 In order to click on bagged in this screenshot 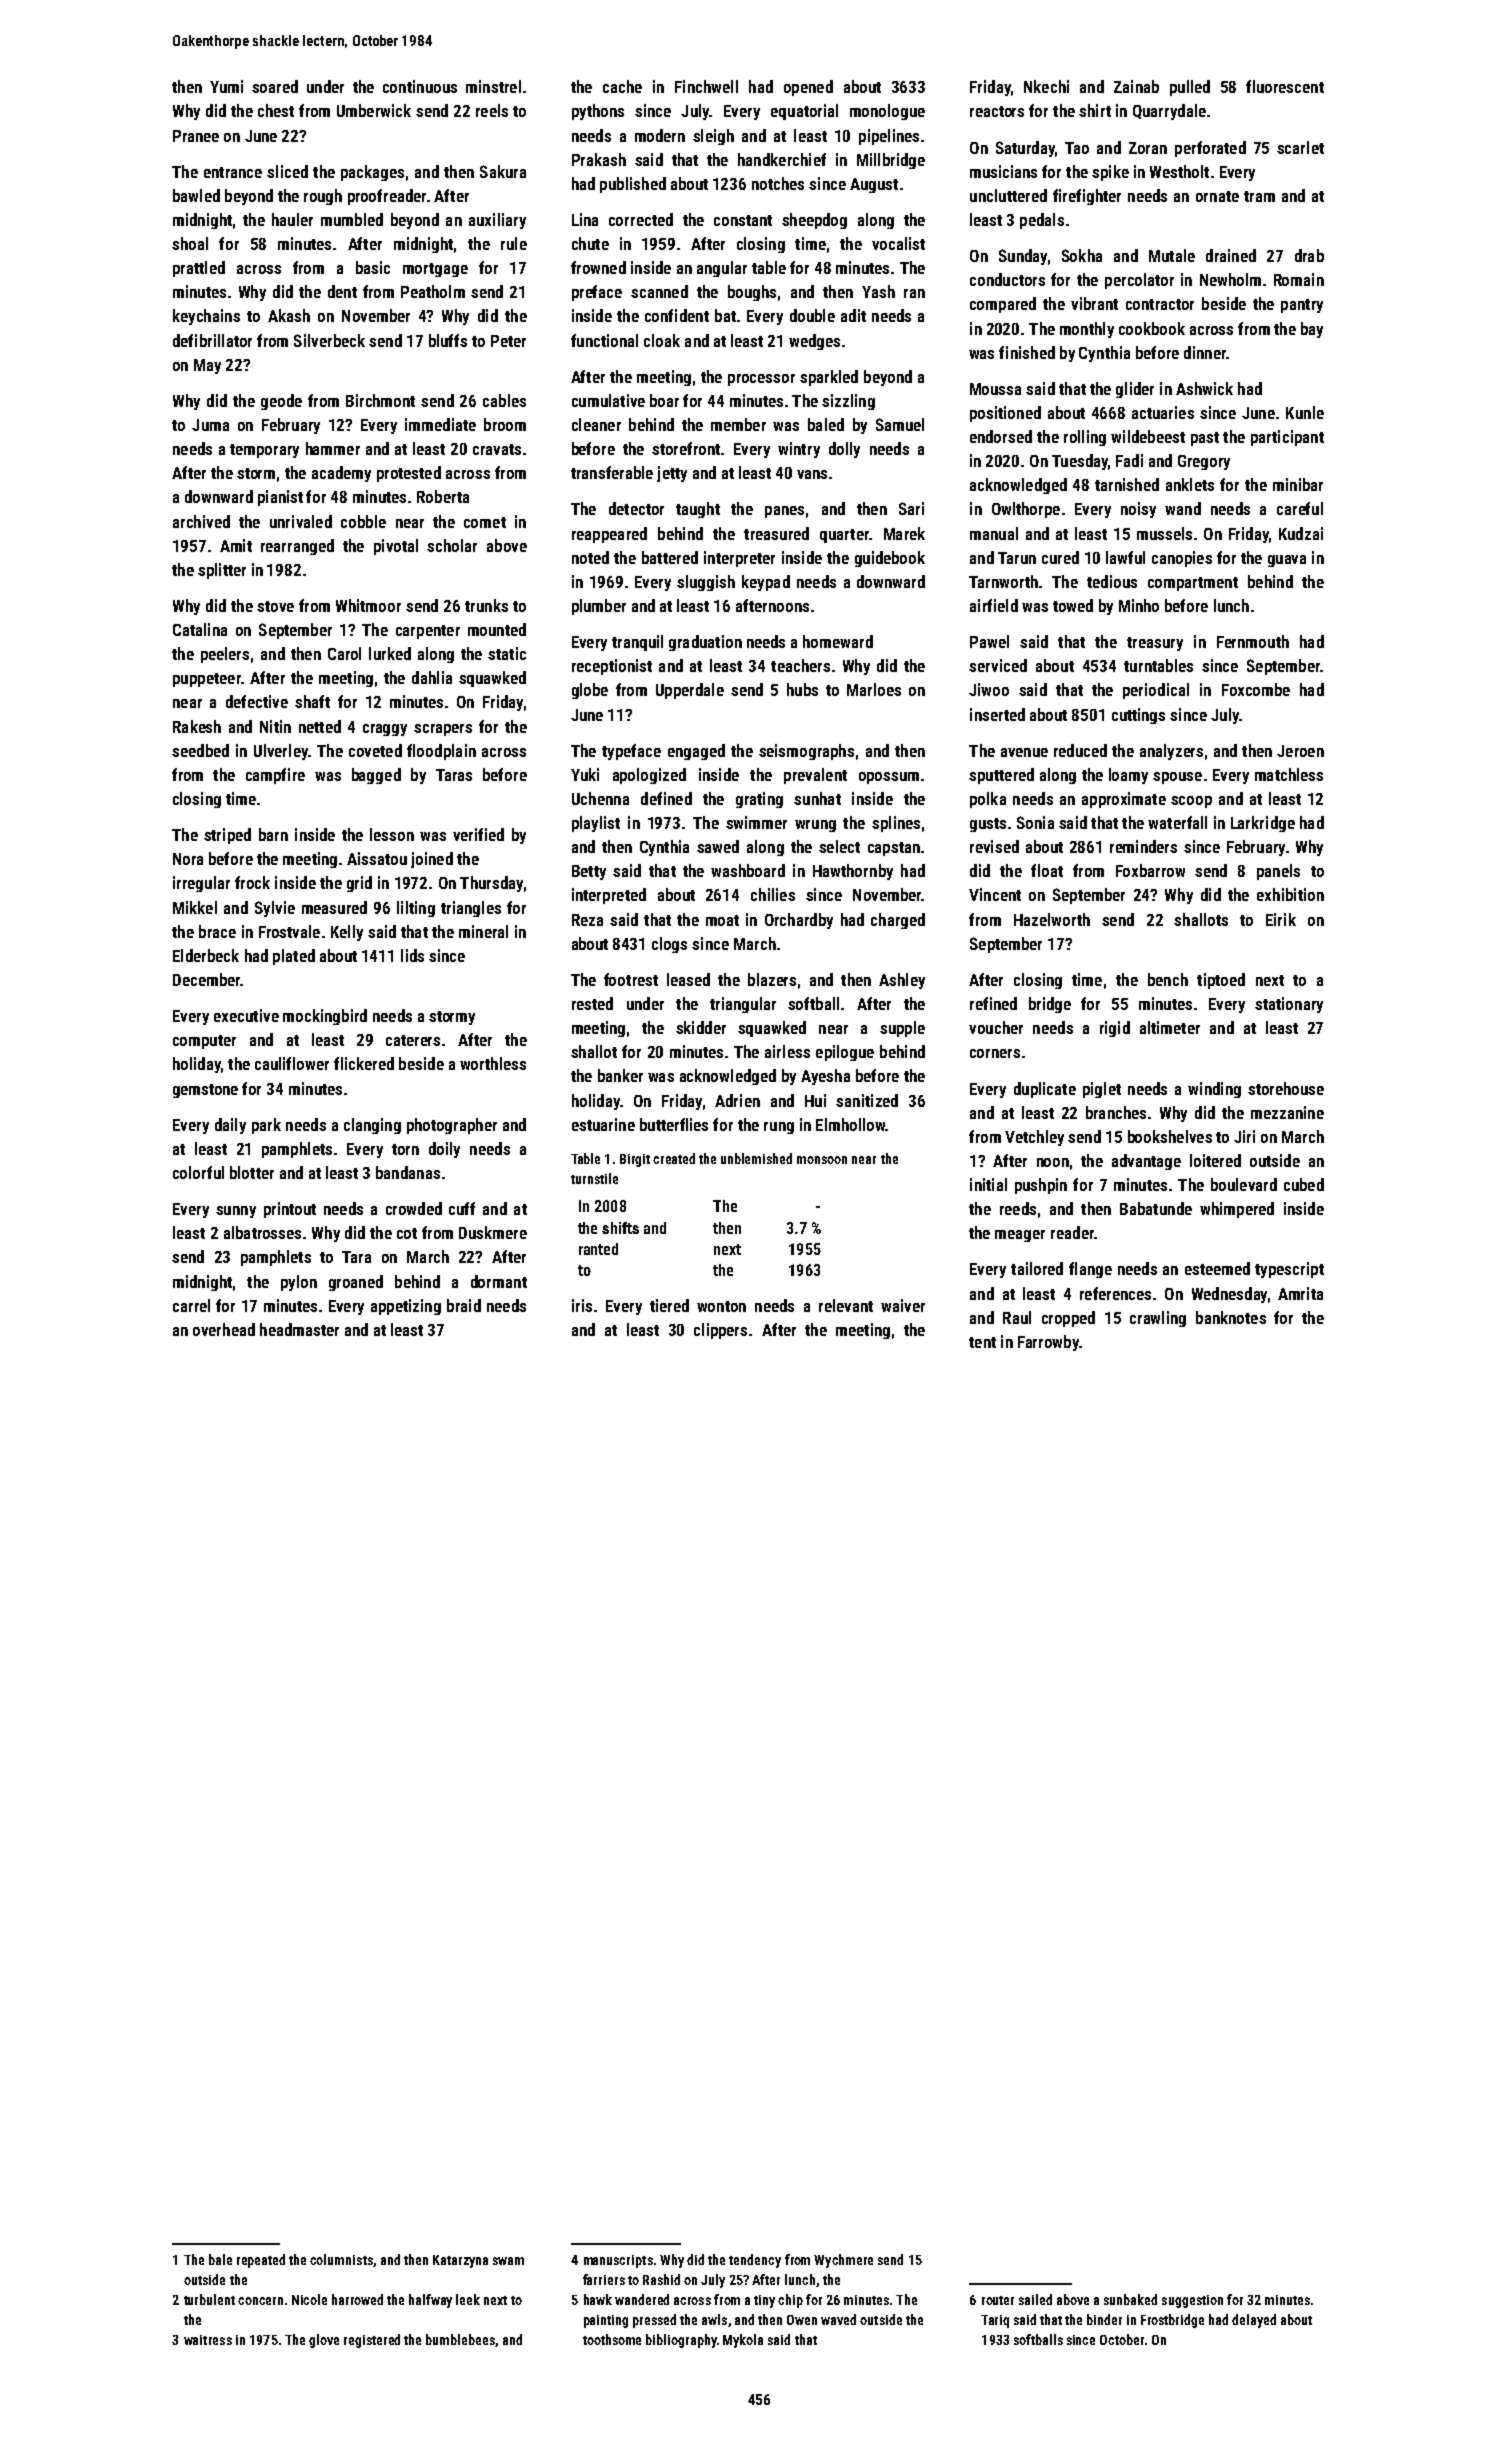, I will do `click(376, 776)`.
